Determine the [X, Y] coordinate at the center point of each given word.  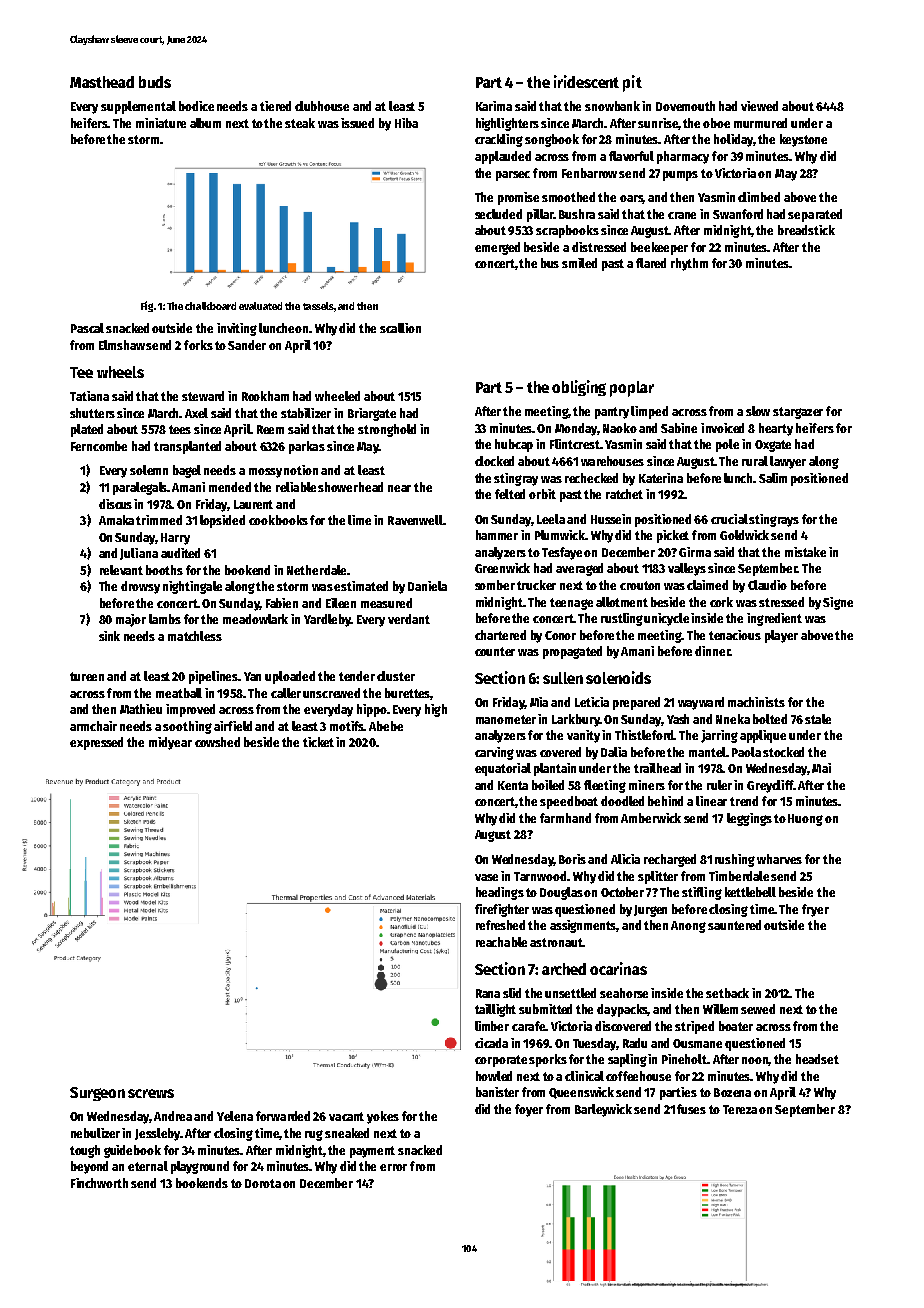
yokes [383, 1117]
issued [357, 123]
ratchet [624, 494]
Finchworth [99, 1183]
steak [300, 123]
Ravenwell [415, 520]
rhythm [689, 264]
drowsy [140, 587]
